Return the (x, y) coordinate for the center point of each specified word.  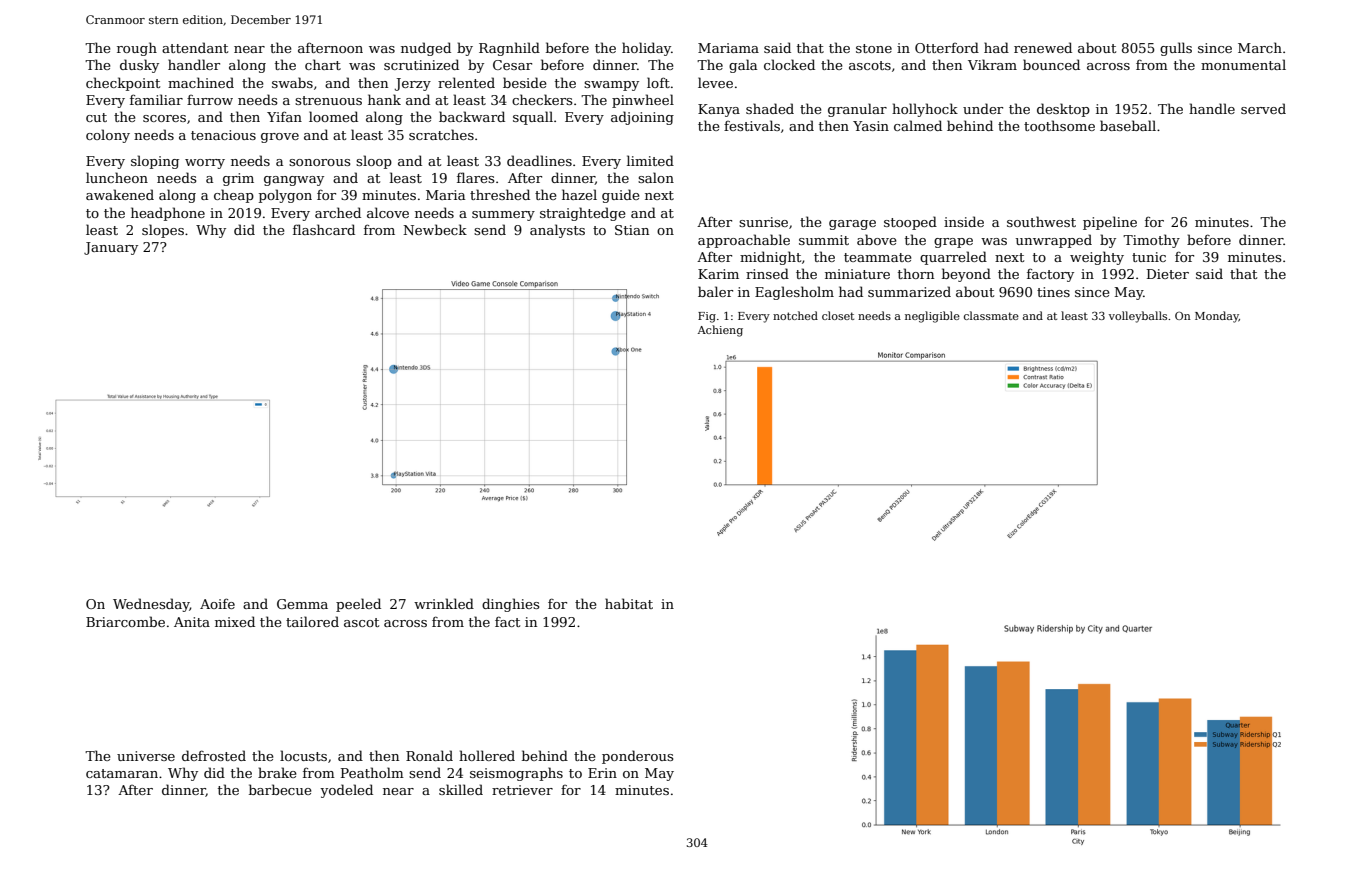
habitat (629, 603)
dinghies (510, 605)
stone (874, 48)
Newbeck (435, 229)
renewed (1043, 47)
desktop (1063, 110)
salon (656, 177)
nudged (426, 49)
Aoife (217, 603)
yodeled (346, 791)
